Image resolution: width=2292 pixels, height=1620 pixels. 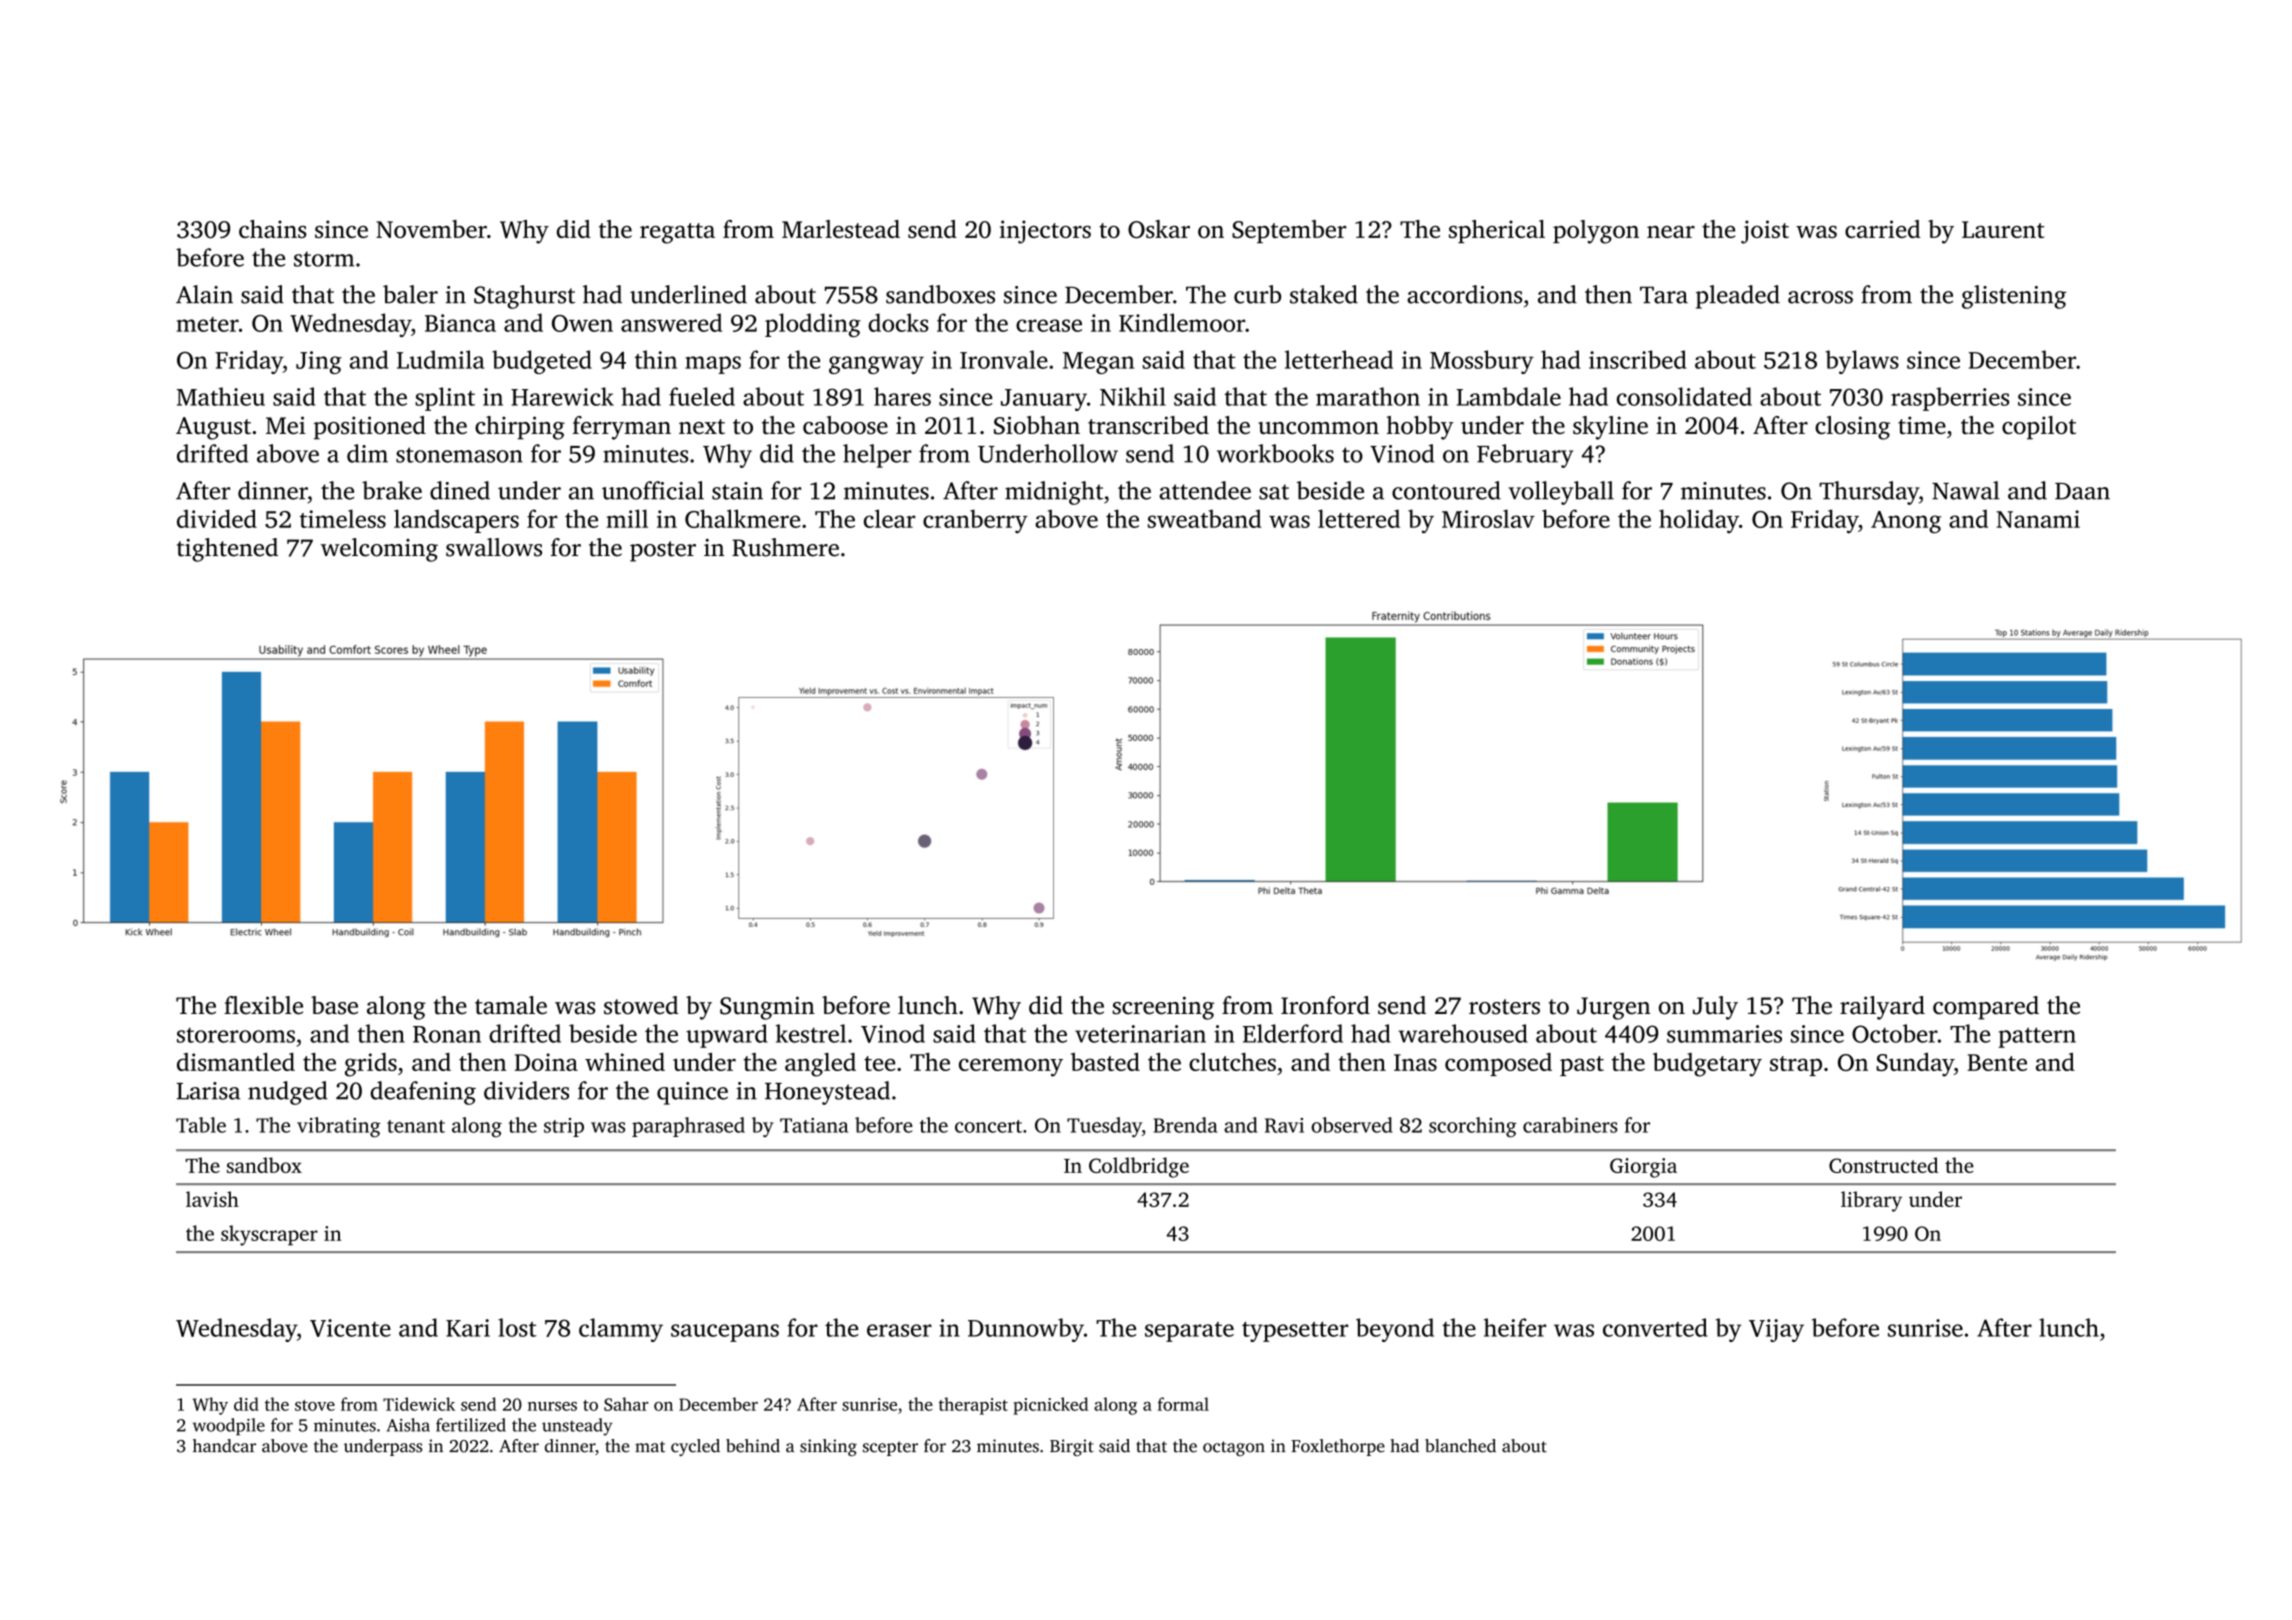 What do you see at coordinates (1883, 229) in the image?
I see `carried` at bounding box center [1883, 229].
